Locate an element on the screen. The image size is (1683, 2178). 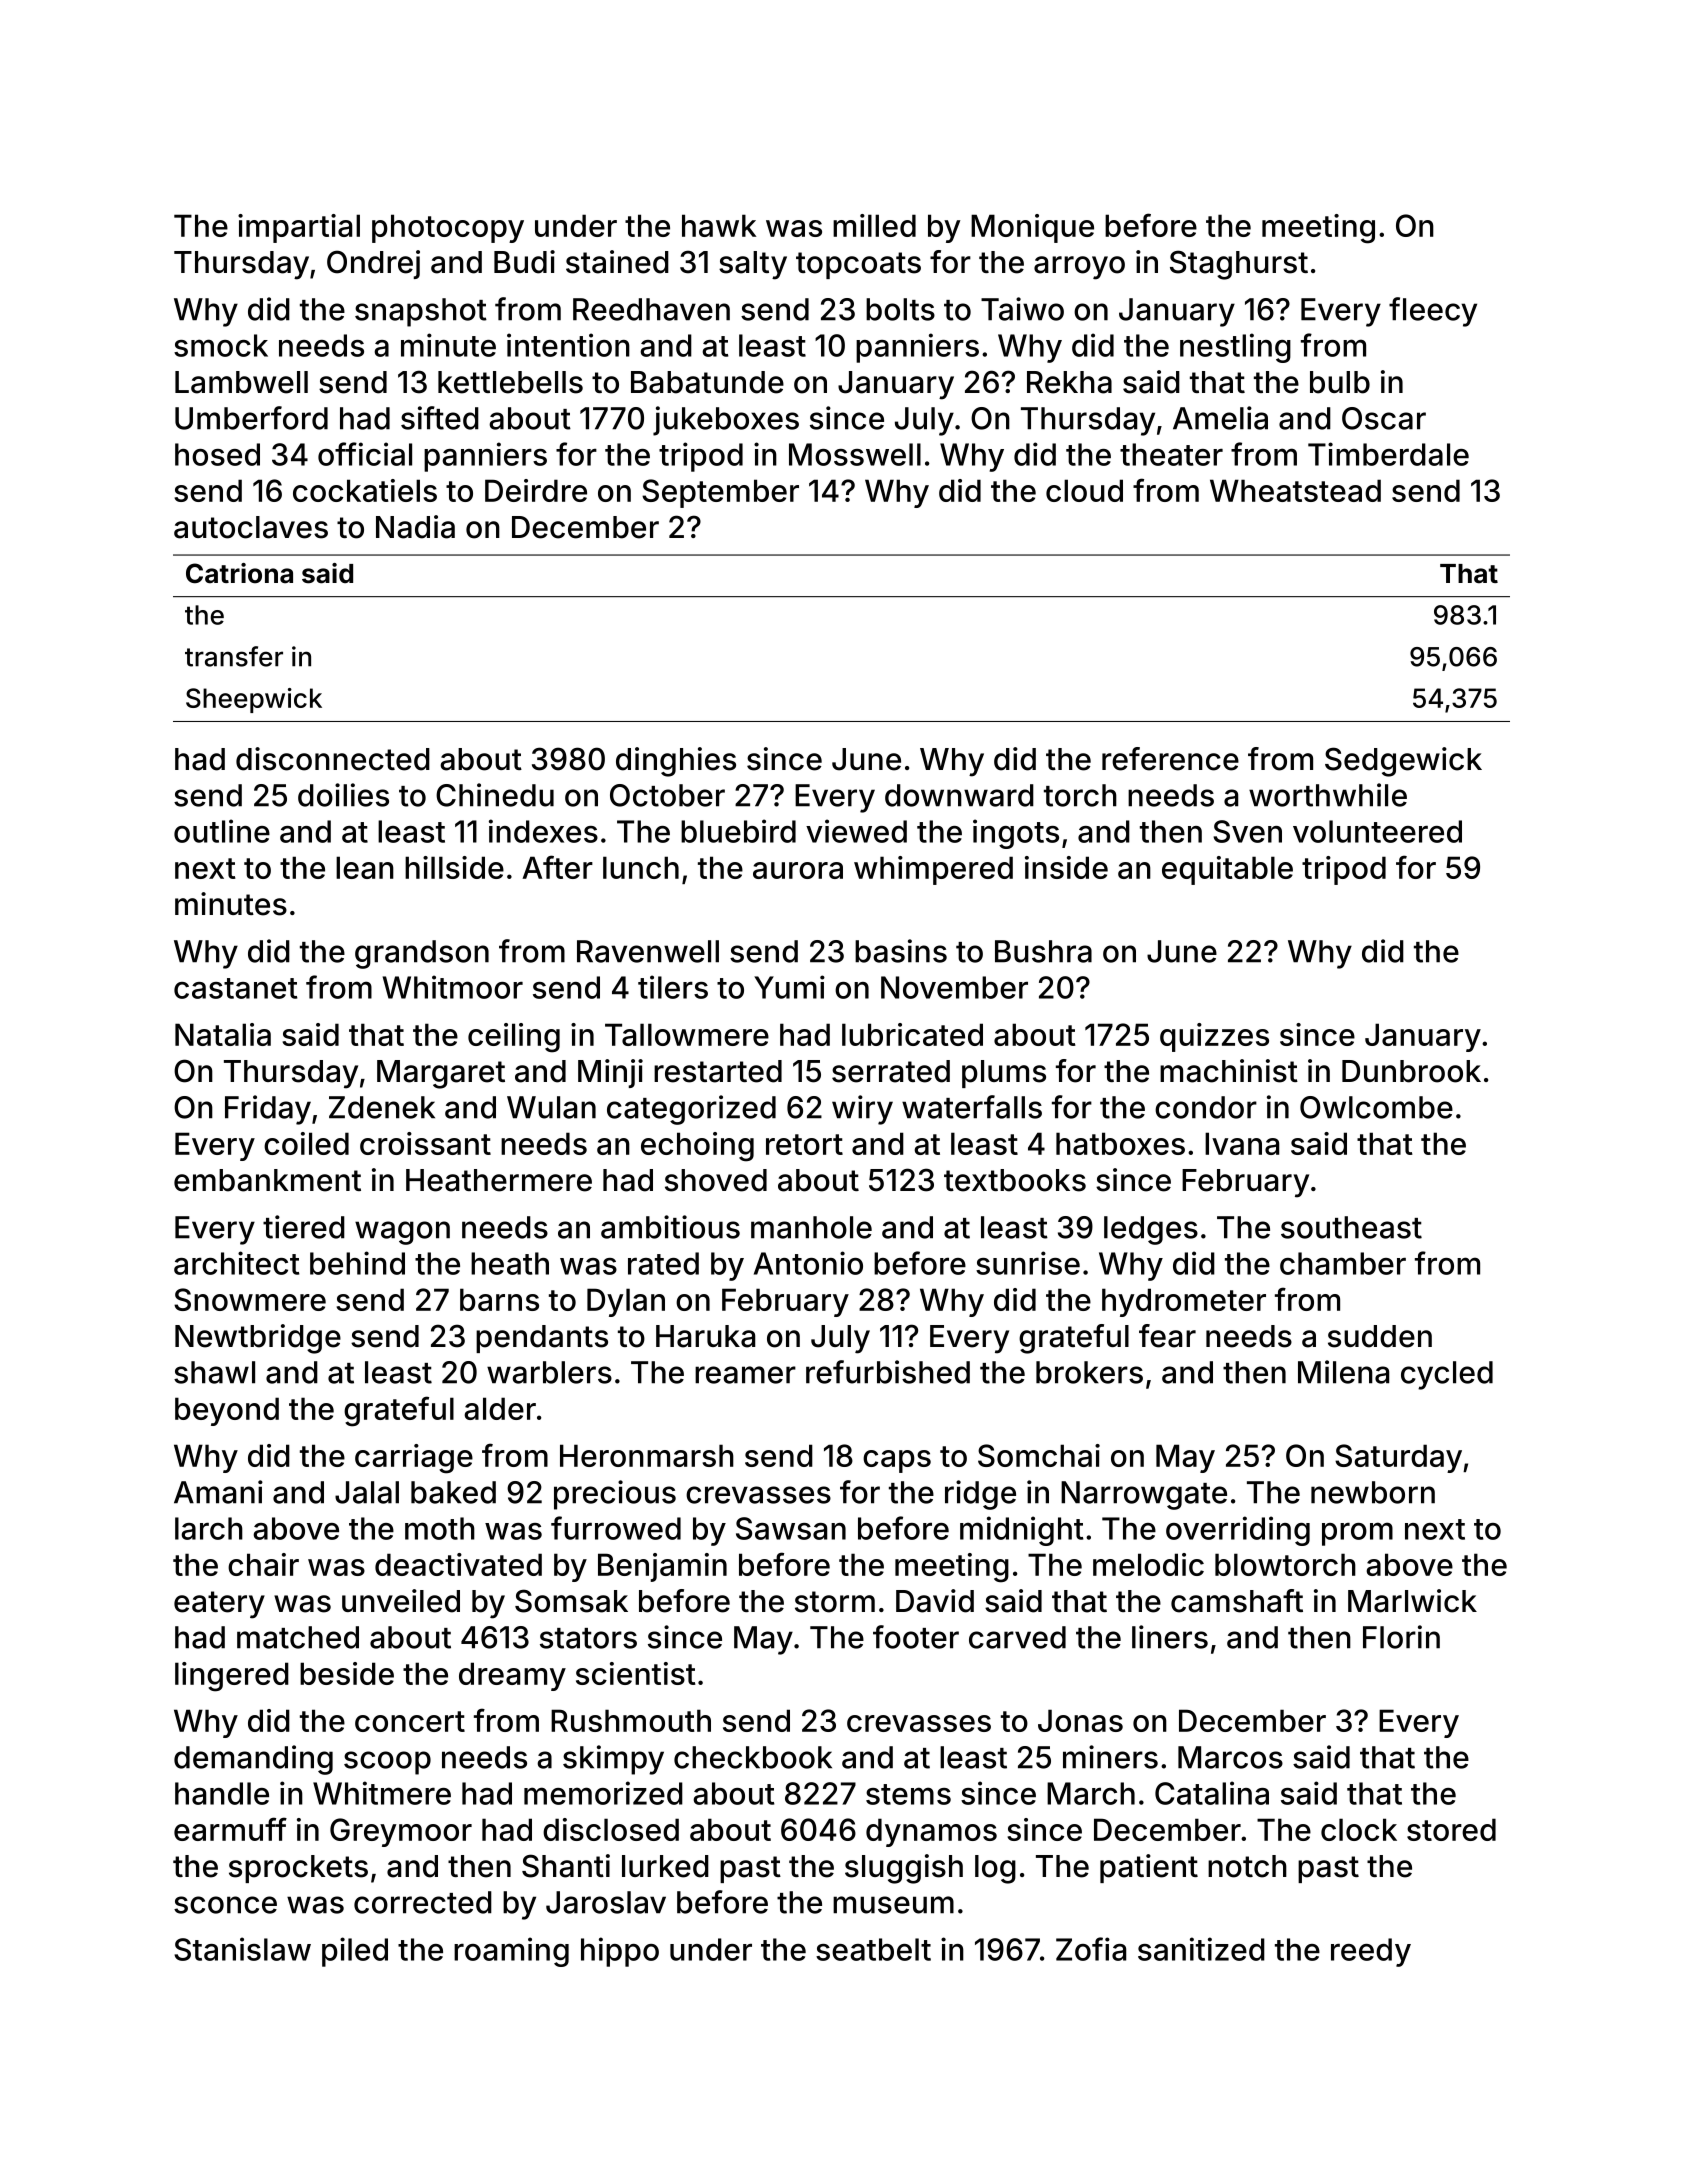
transfer is located at coordinates (234, 656).
